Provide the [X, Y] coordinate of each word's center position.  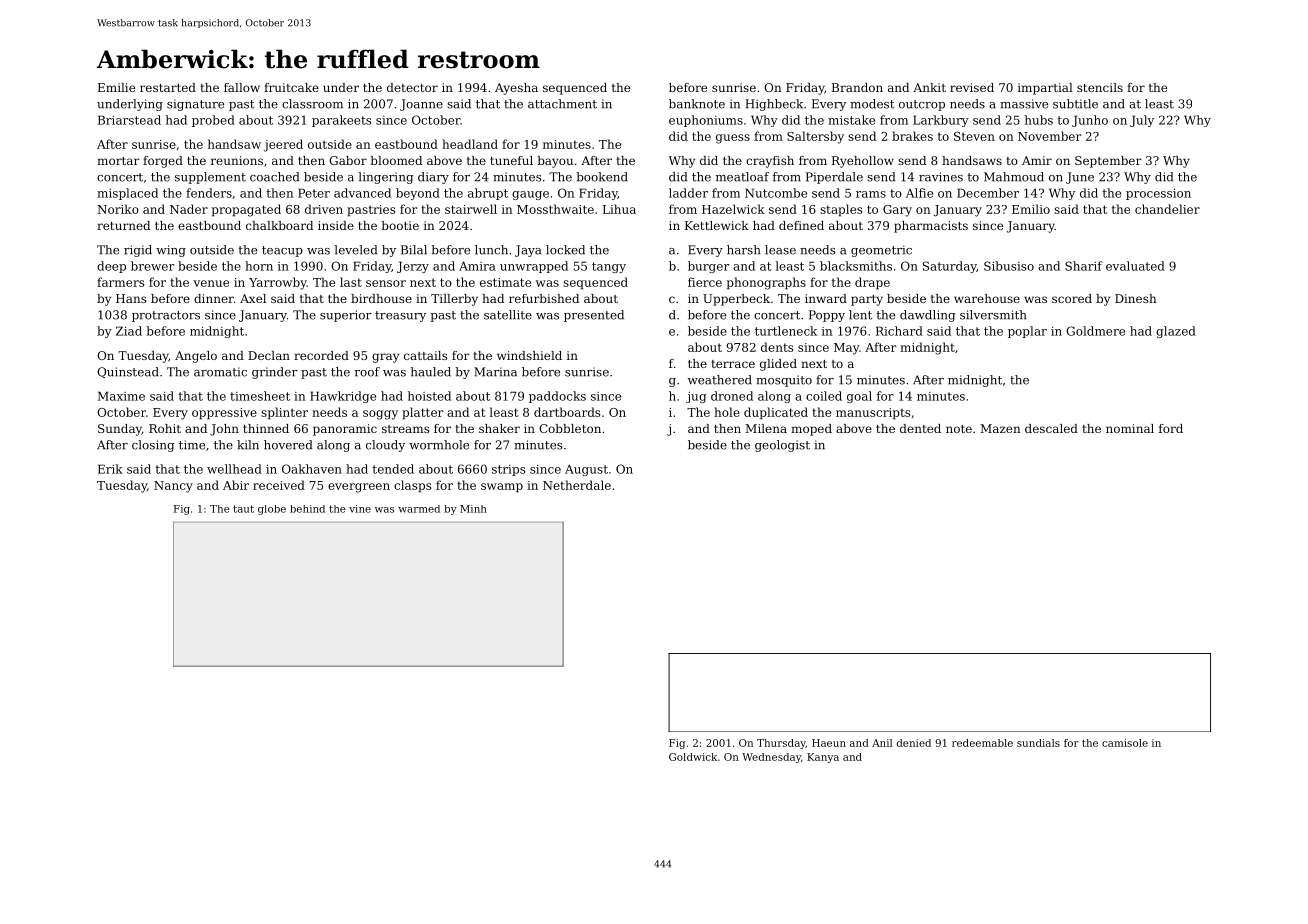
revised [972, 87]
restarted [168, 87]
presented [594, 316]
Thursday [781, 744]
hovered [288, 445]
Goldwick [693, 757]
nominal [1130, 428]
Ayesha [516, 89]
